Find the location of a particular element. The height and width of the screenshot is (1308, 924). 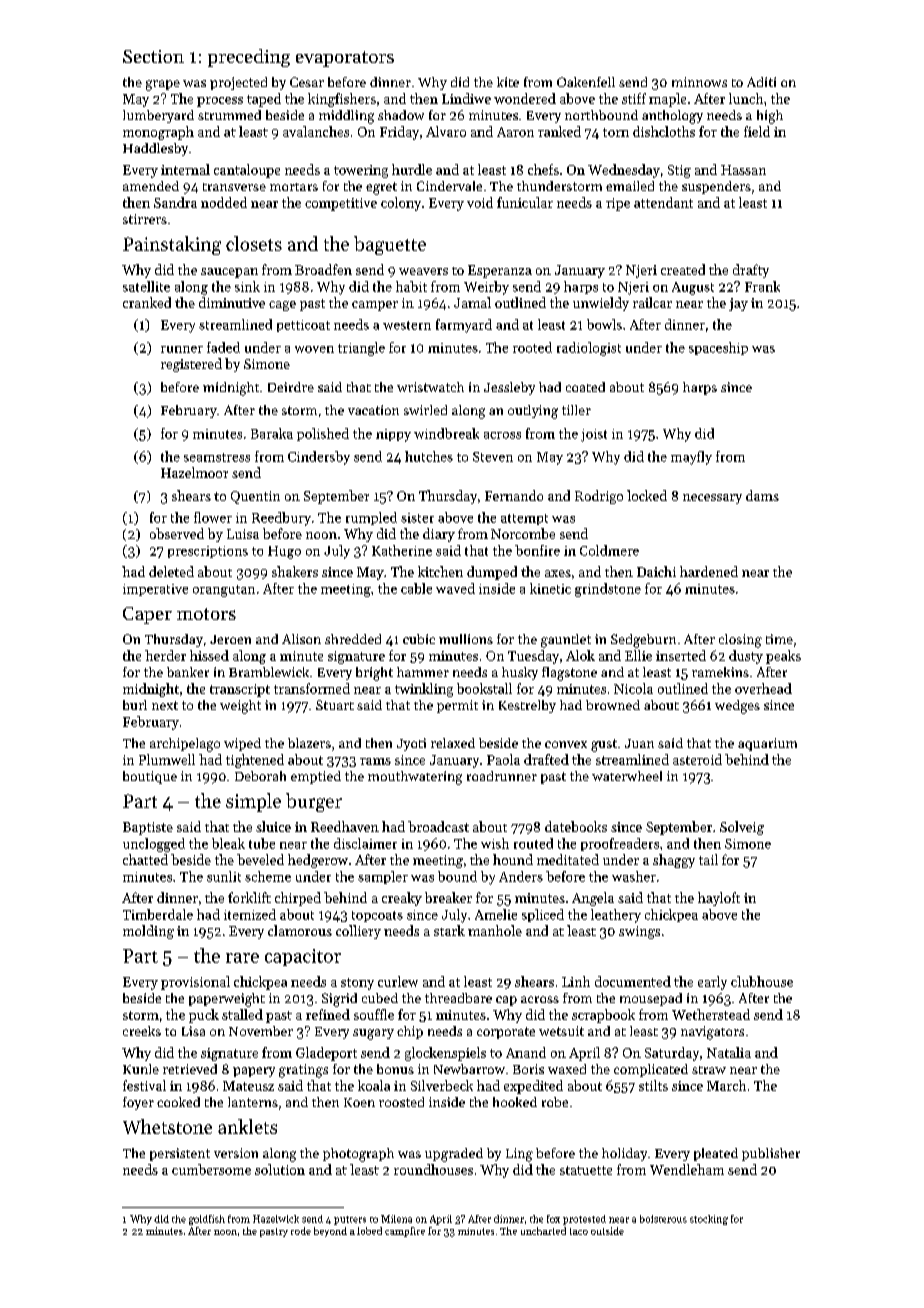

Baptiste is located at coordinates (148, 828).
